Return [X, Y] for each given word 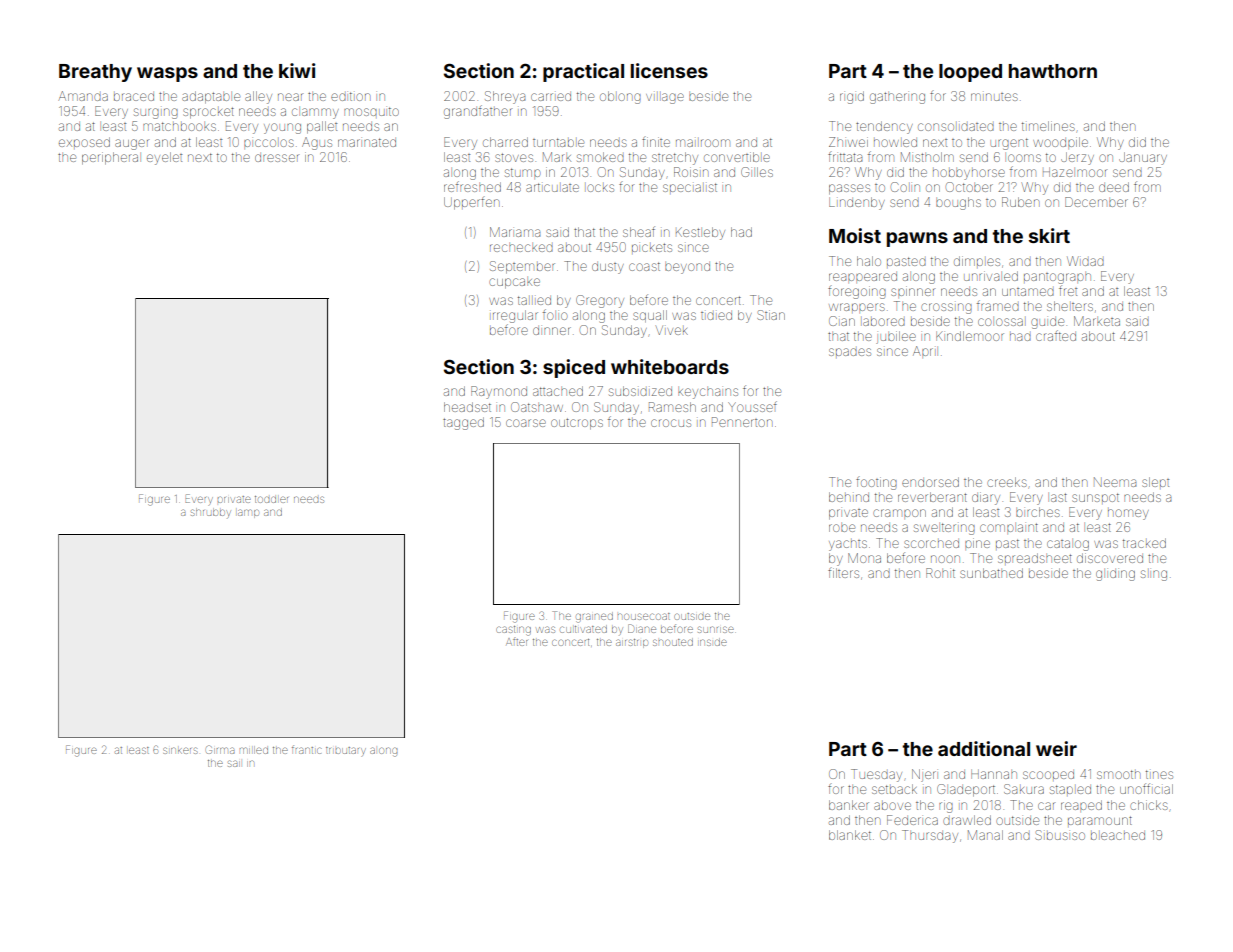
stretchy [675, 158]
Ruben [1020, 202]
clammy [315, 113]
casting [513, 631]
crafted [1056, 335]
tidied [716, 316]
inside [713, 642]
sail [234, 763]
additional [984, 748]
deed [1114, 187]
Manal [985, 835]
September [522, 267]
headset [467, 407]
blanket [850, 835]
